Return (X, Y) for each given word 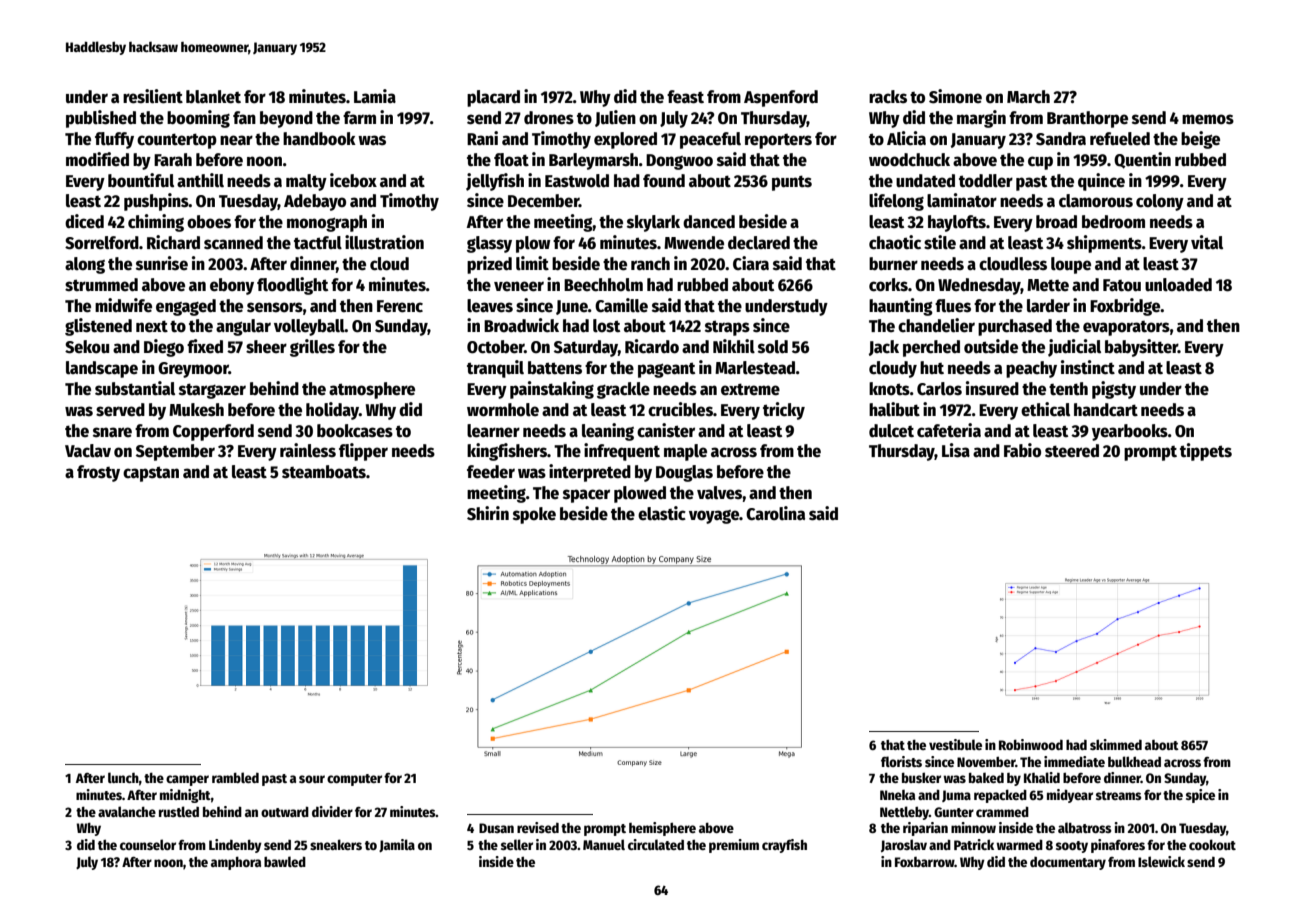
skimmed (1116, 744)
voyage (714, 517)
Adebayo (315, 202)
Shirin (488, 513)
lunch (123, 777)
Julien (615, 118)
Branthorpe (1087, 119)
